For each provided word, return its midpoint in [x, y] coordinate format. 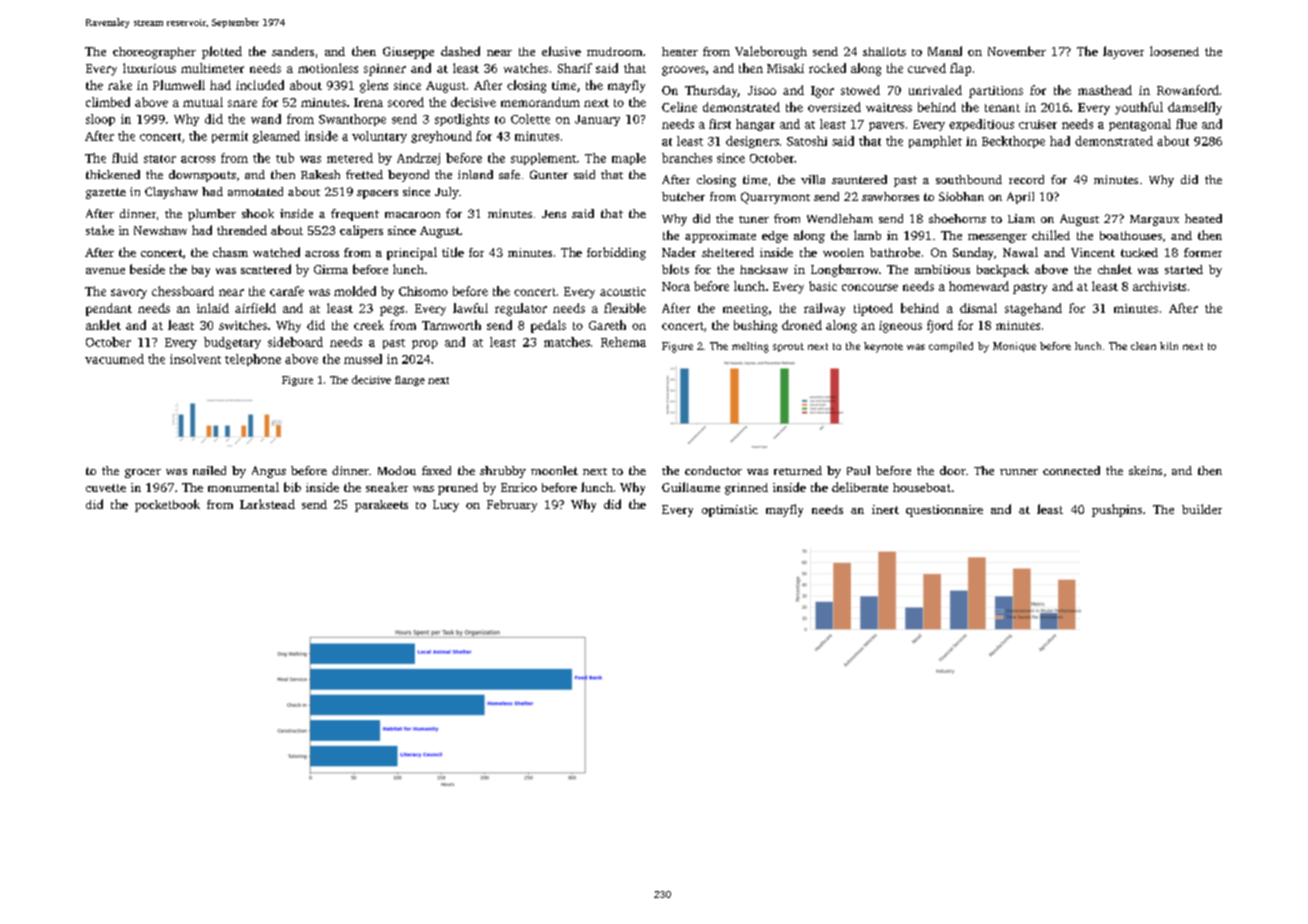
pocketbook [167, 505]
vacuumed [114, 359]
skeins [1145, 470]
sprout [788, 347]
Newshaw [160, 230]
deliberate [860, 487]
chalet [1115, 269]
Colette [530, 119]
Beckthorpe [1013, 142]
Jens [554, 214]
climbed [108, 102]
